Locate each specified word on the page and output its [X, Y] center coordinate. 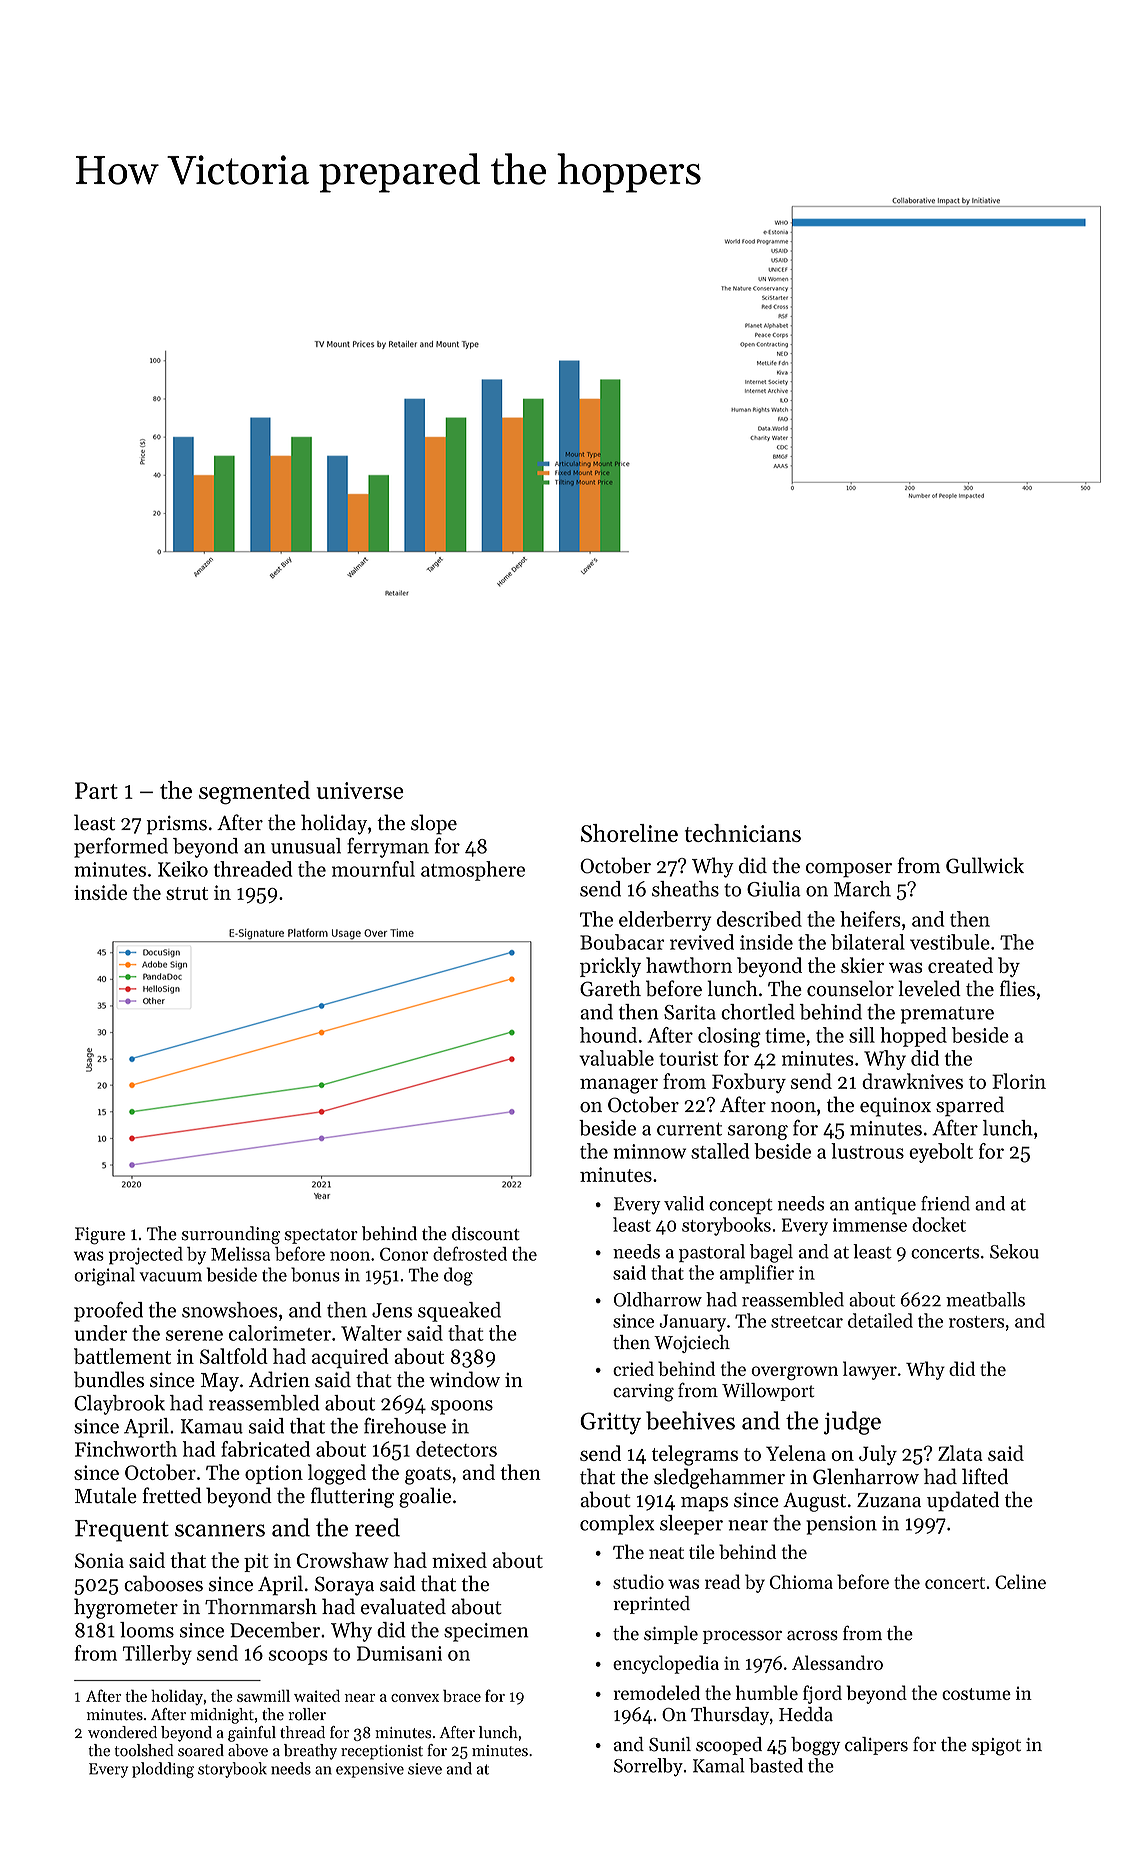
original [104, 1276]
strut [187, 893]
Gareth [610, 988]
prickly [610, 967]
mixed [459, 1560]
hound [608, 1035]
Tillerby [157, 1655]
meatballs [985, 1299]
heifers [870, 919]
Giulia [774, 889]
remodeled [657, 1692]
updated [963, 1501]
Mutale [106, 1495]
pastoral [712, 1253]
